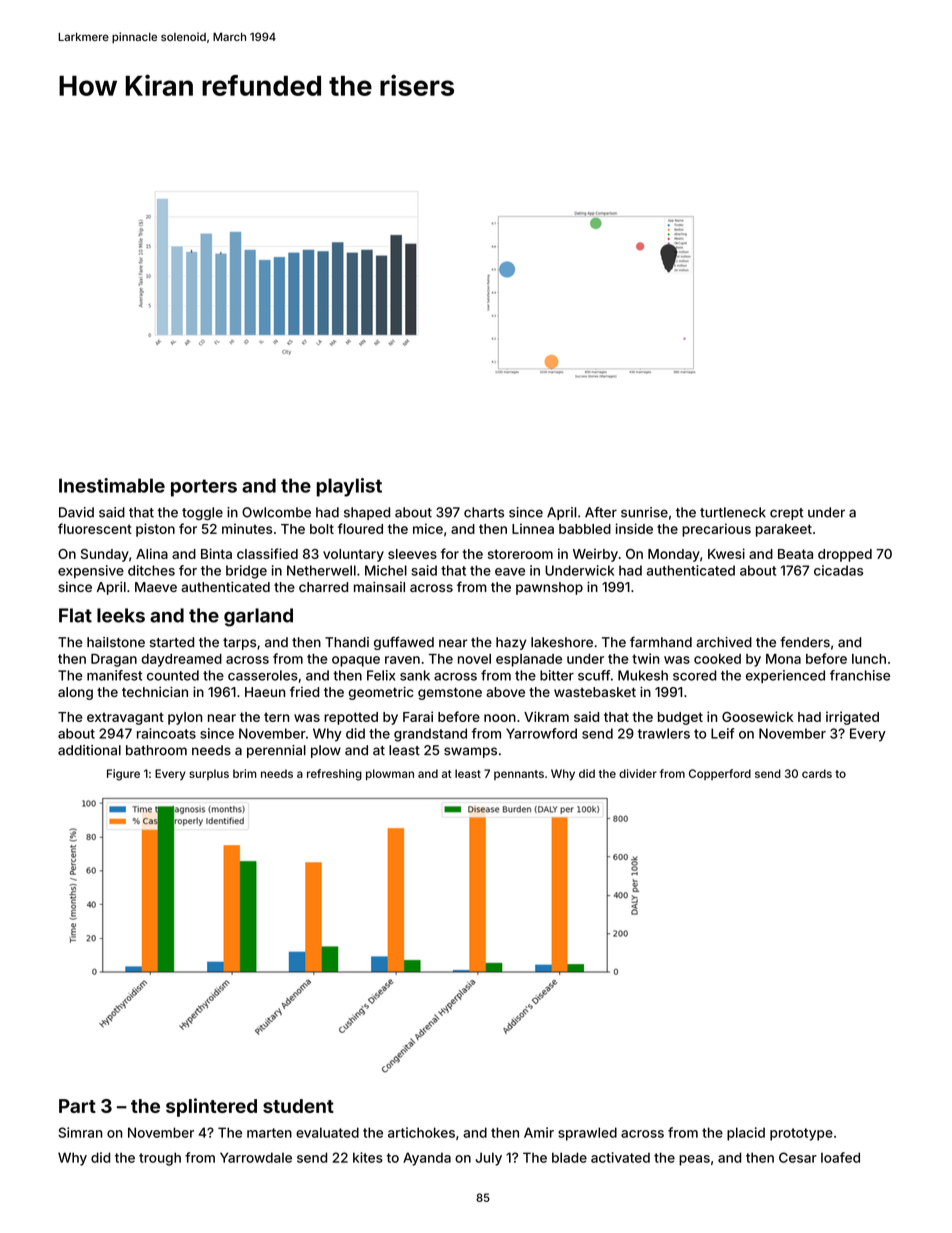 The width and height of the screenshot is (952, 1233). I want to click on esplanade, so click(529, 660).
